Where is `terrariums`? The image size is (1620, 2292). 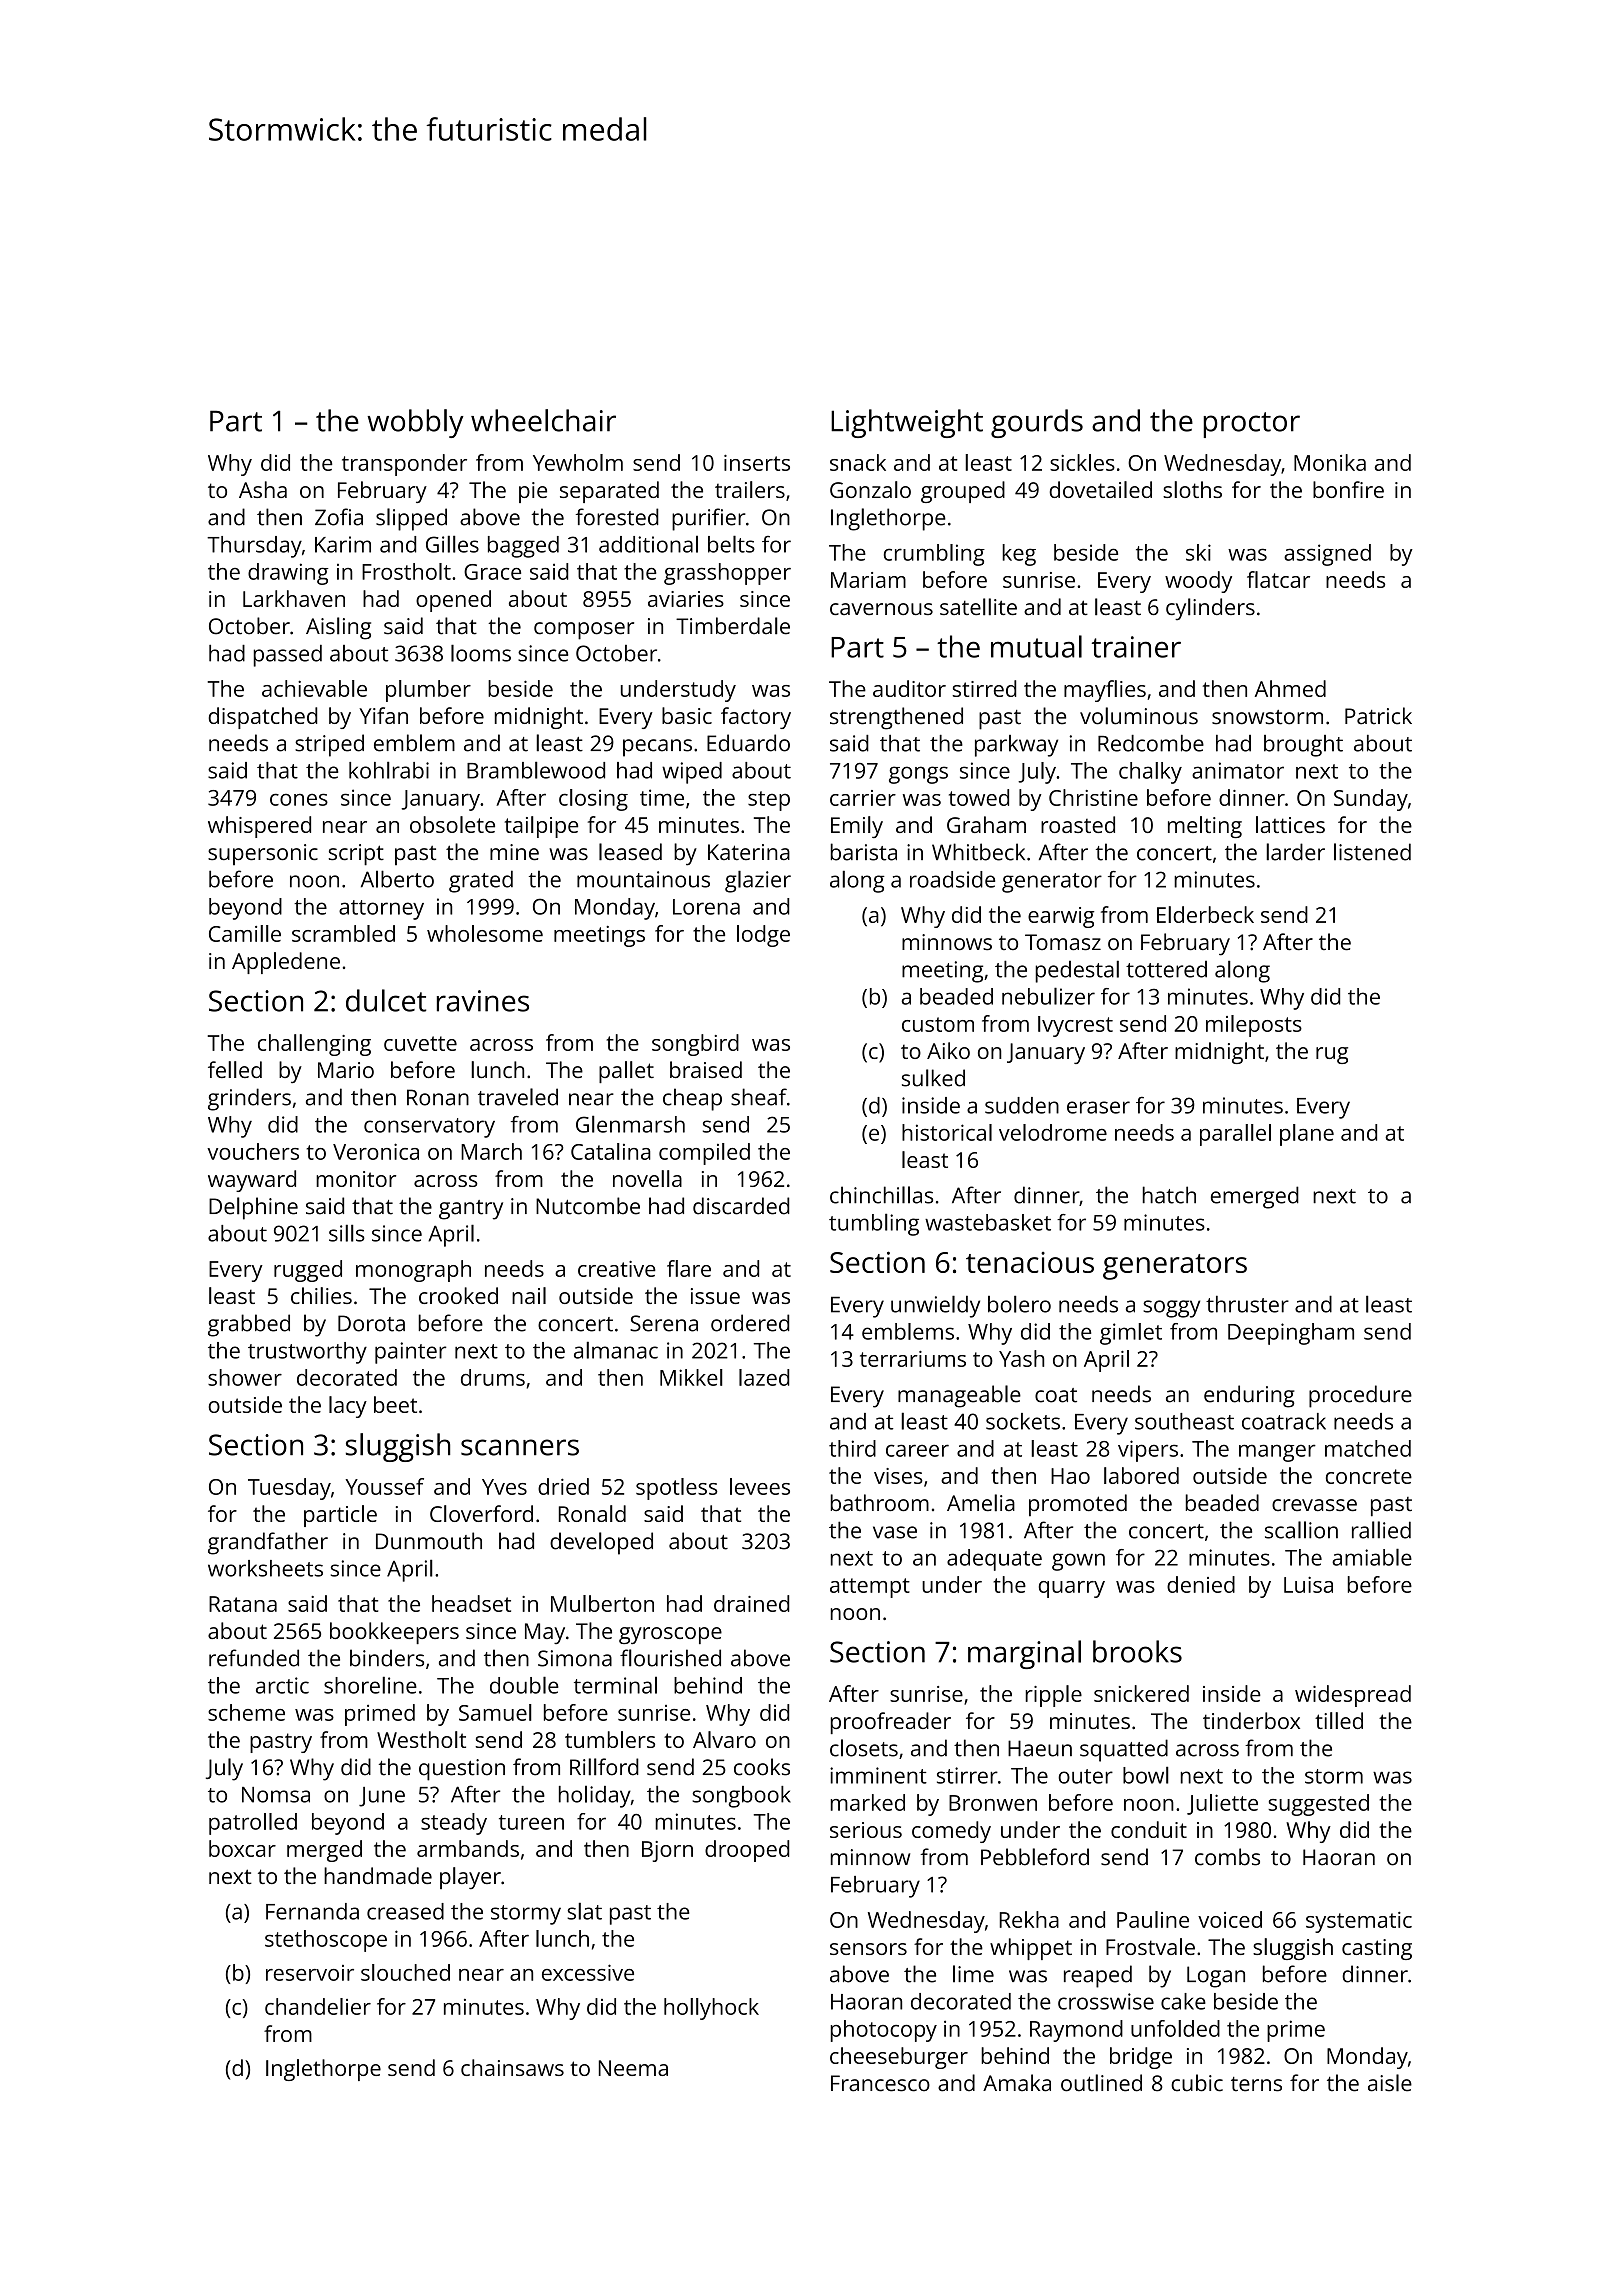
terrariums is located at coordinates (913, 1359).
